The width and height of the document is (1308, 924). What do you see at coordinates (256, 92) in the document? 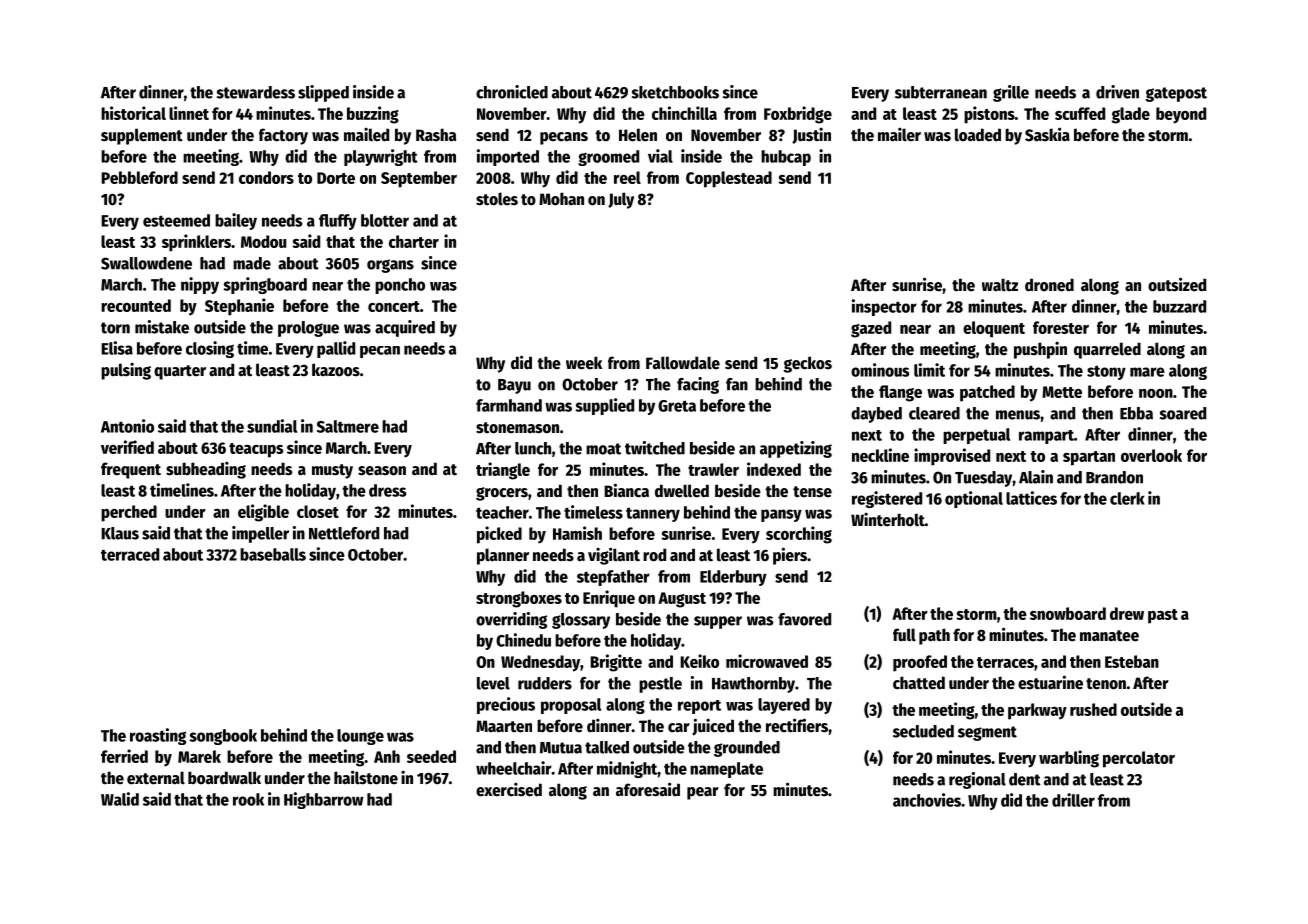
I see `stewardess` at bounding box center [256, 92].
